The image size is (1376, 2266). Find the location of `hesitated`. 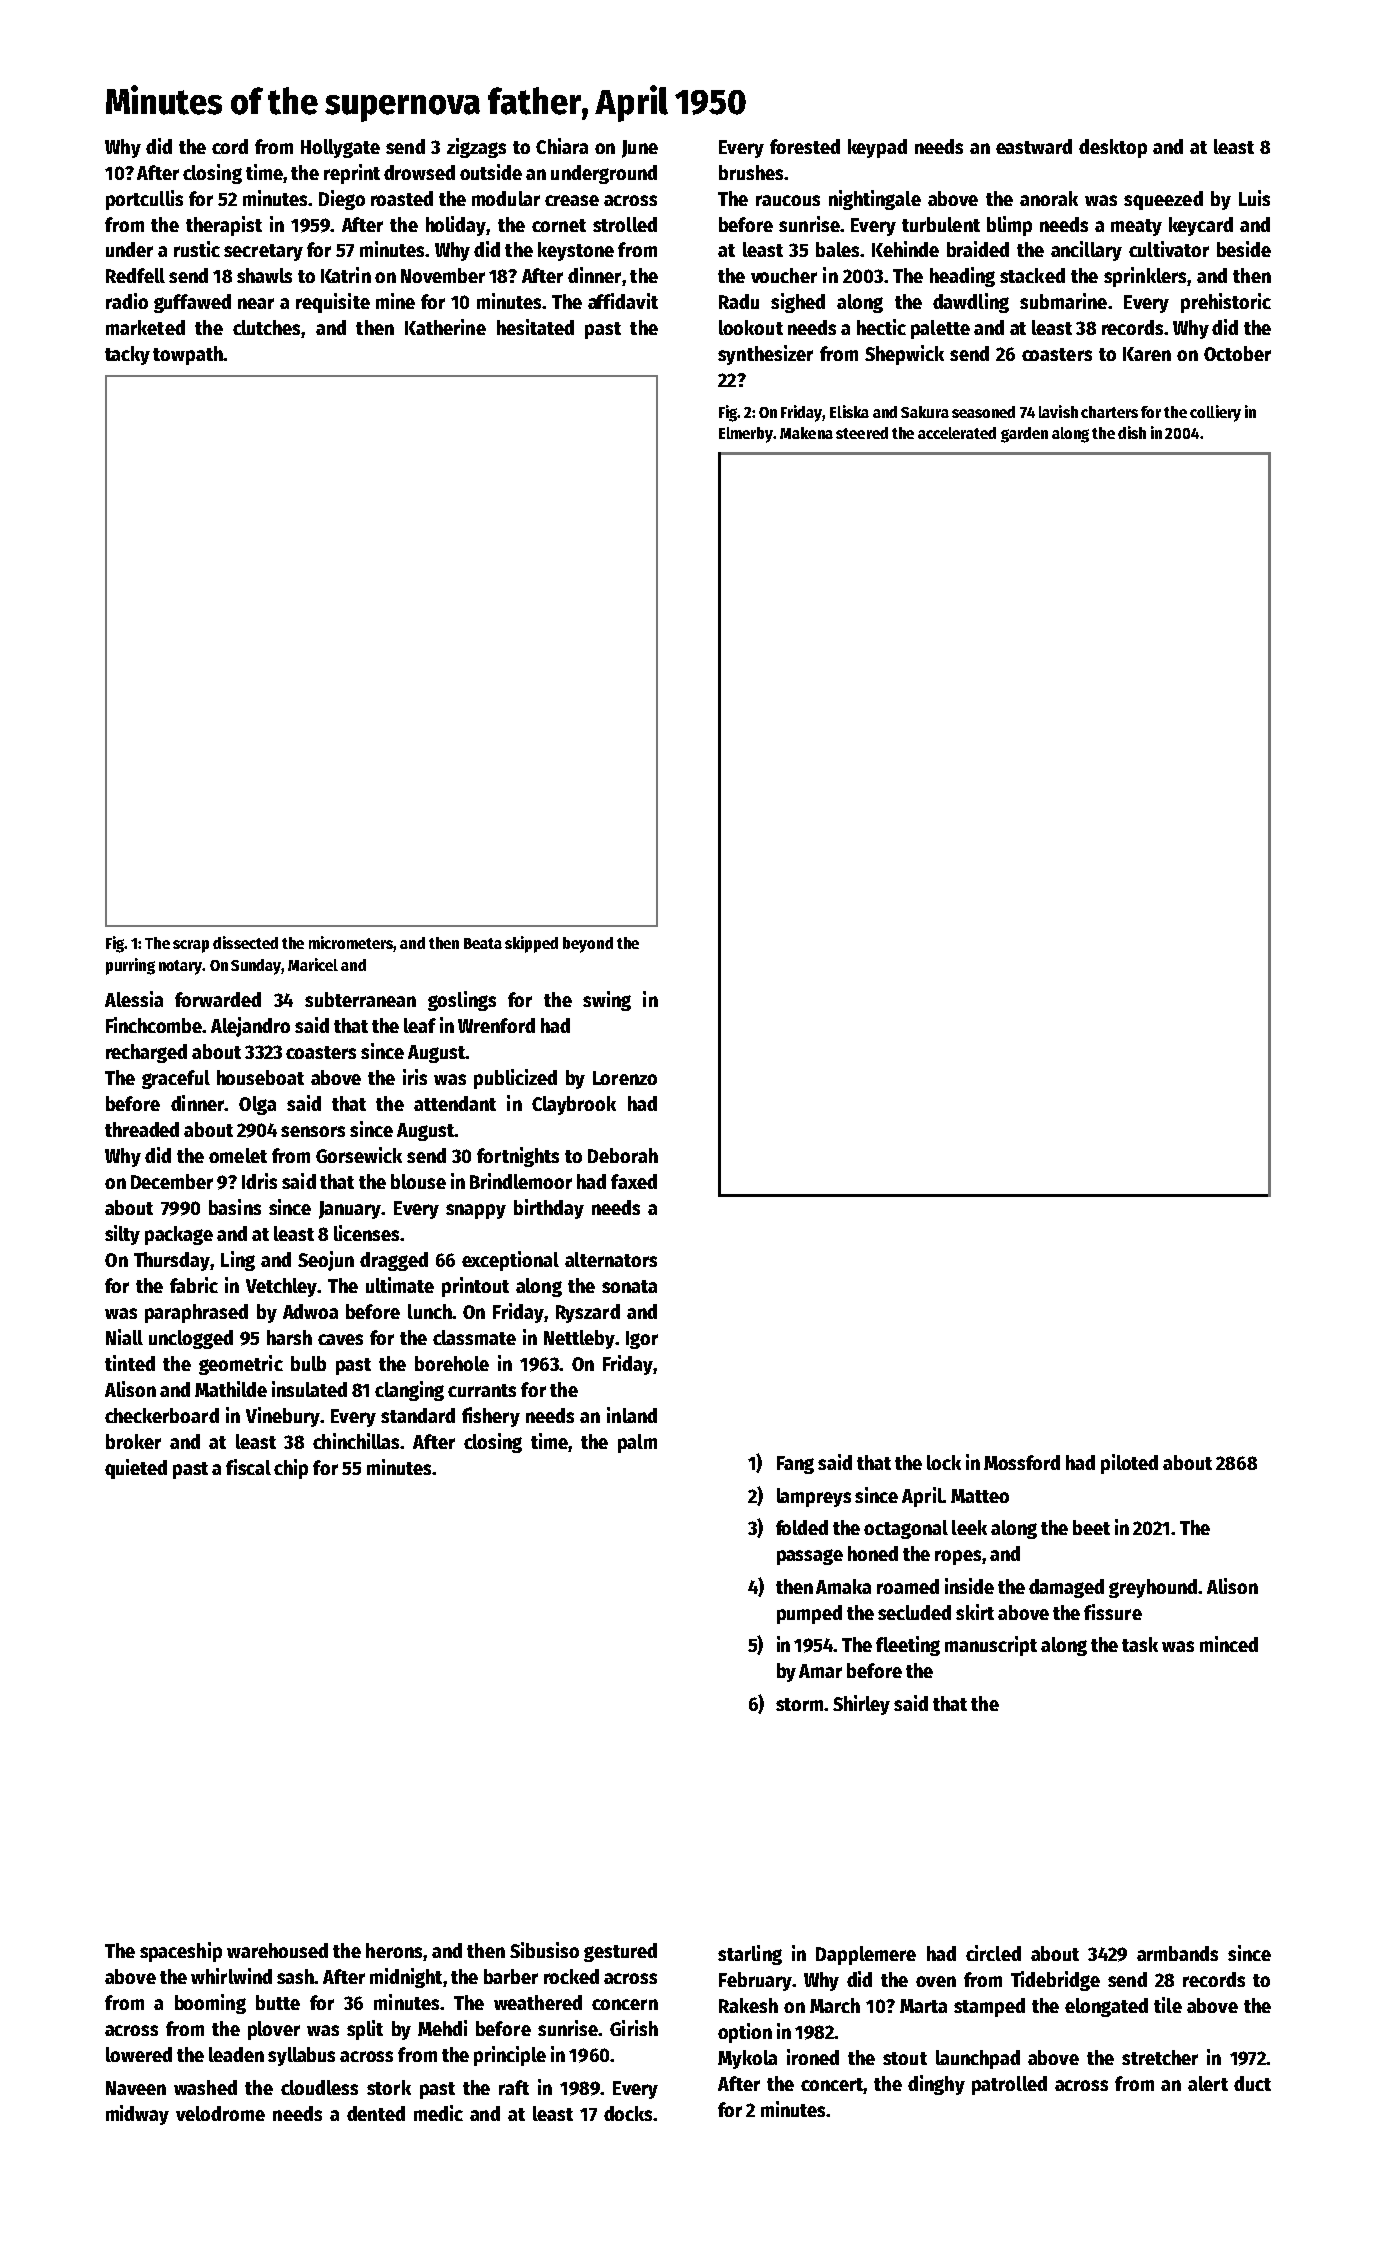

hesitated is located at coordinates (535, 327).
